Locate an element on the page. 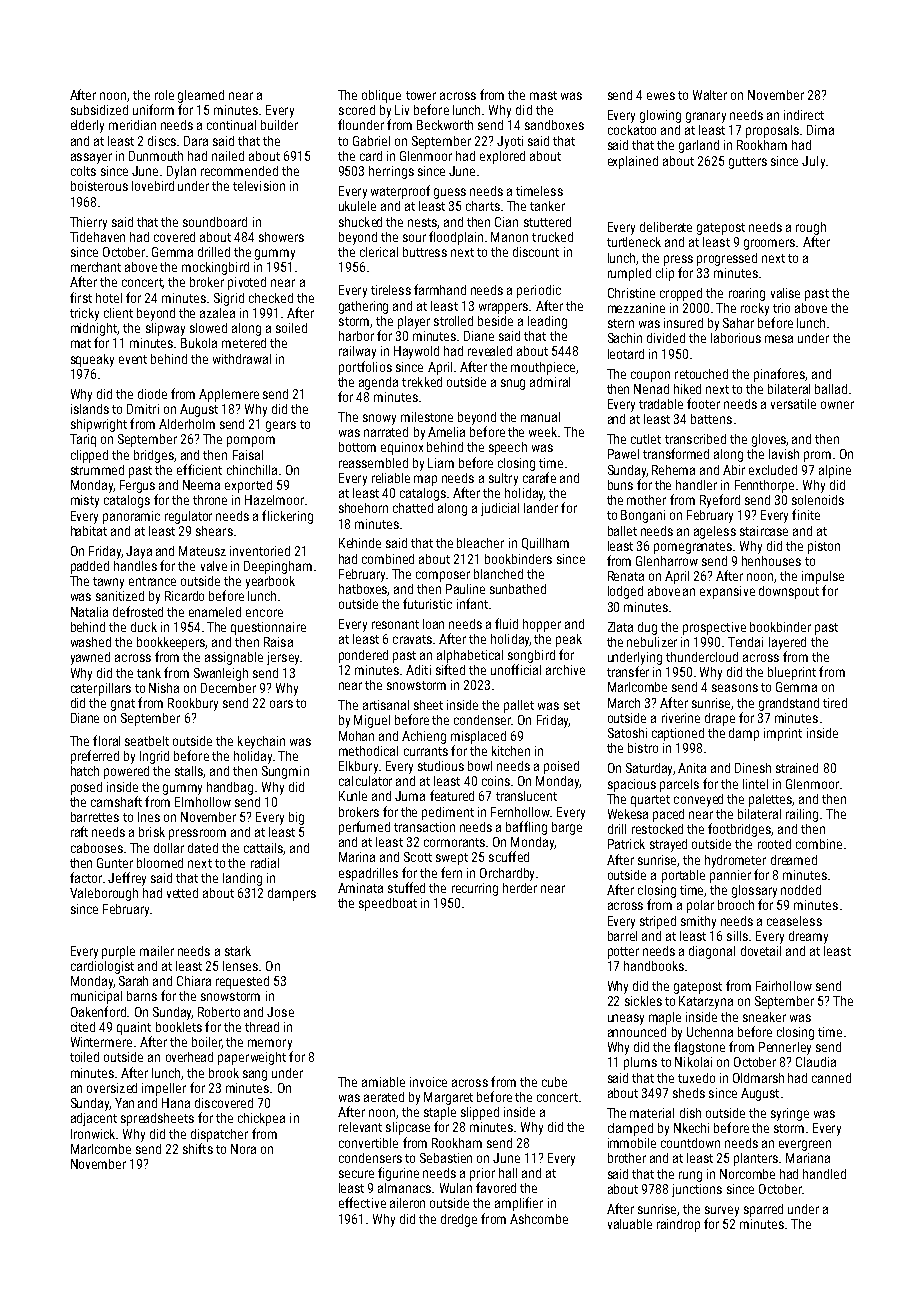 This page has width=924, height=1308. hatboxes is located at coordinates (363, 590).
